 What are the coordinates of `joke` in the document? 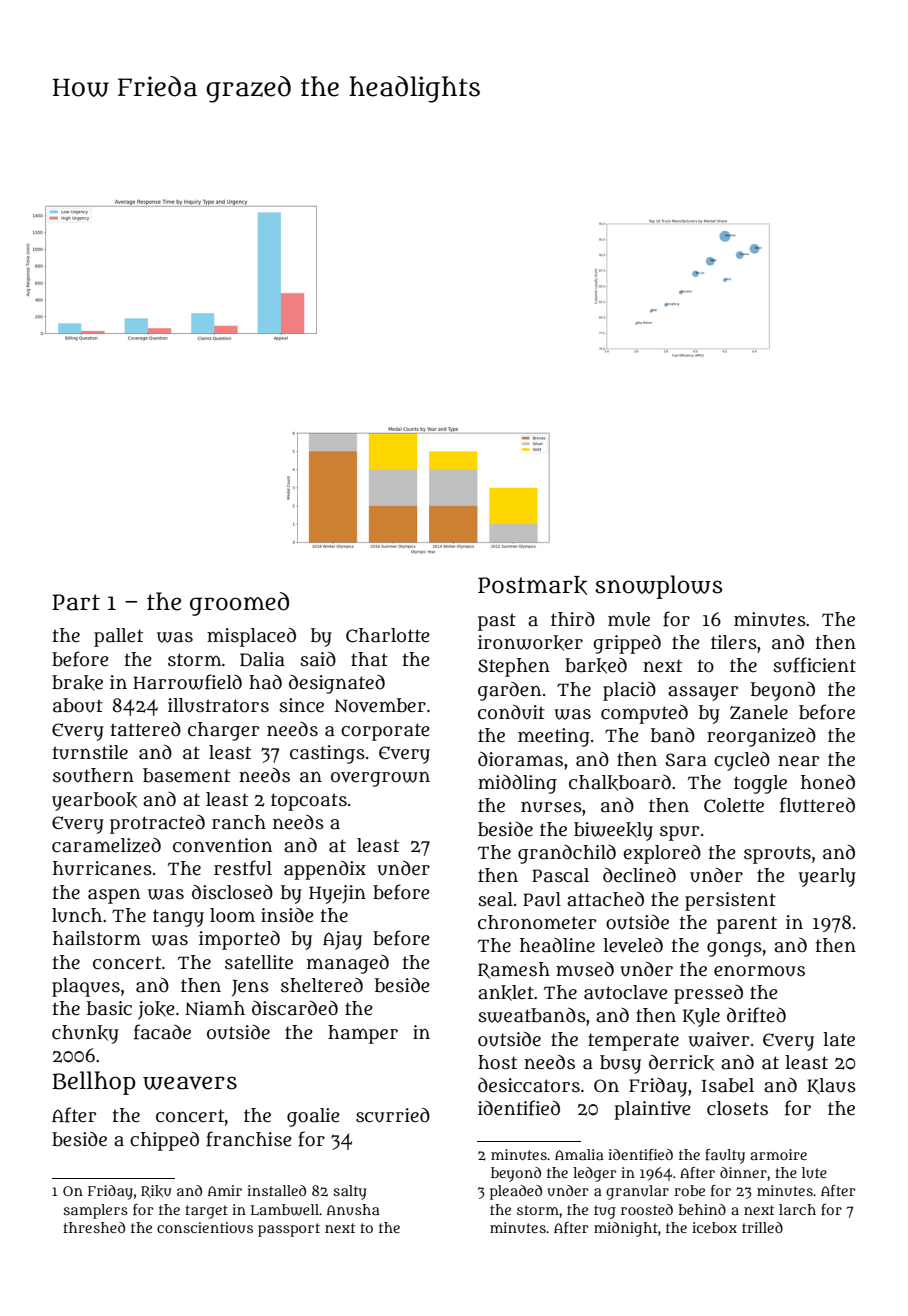 It's located at (156, 1010).
